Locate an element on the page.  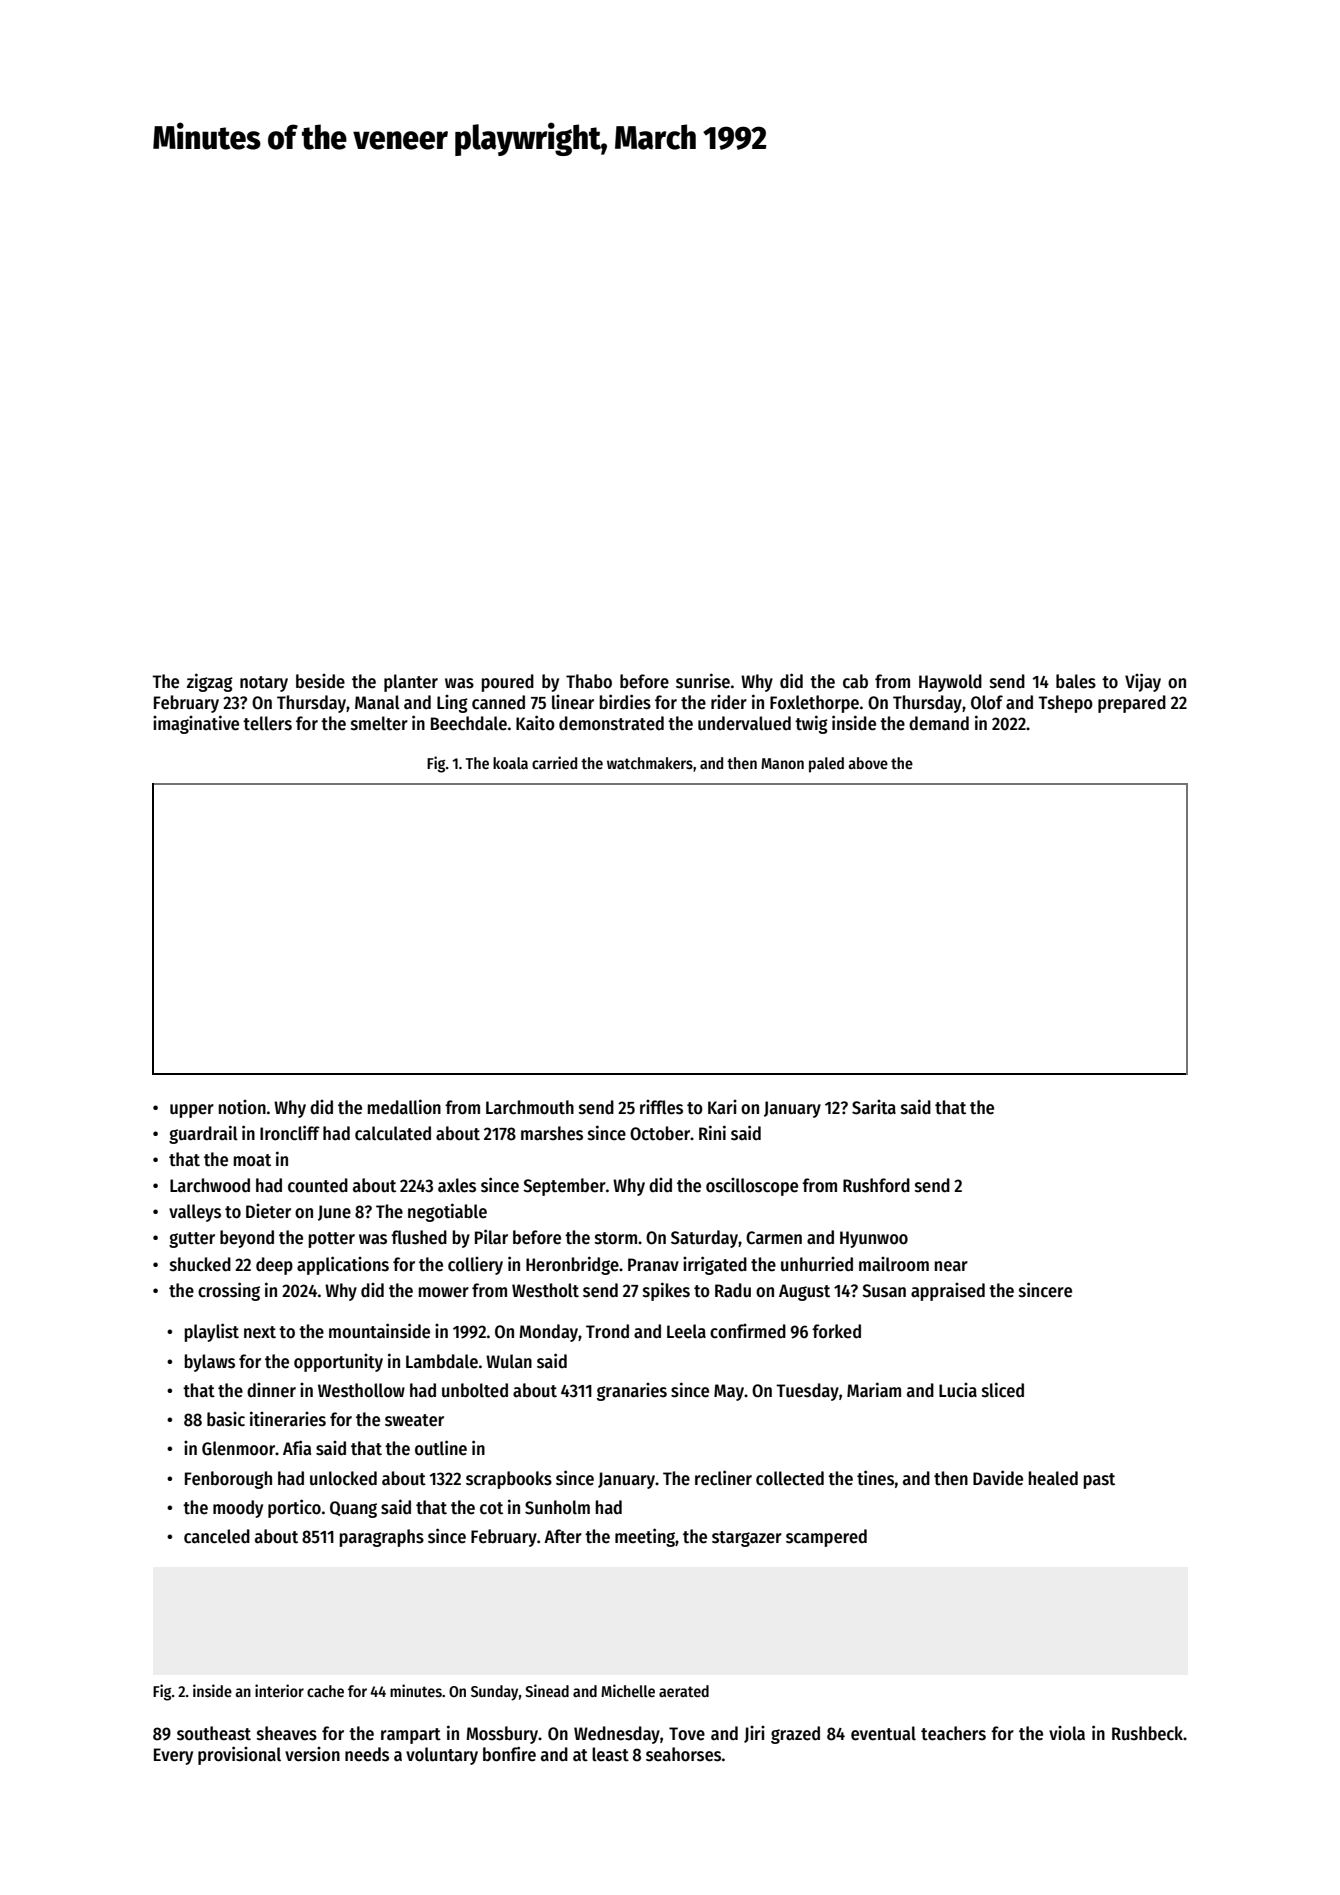
Kaito is located at coordinates (535, 723).
